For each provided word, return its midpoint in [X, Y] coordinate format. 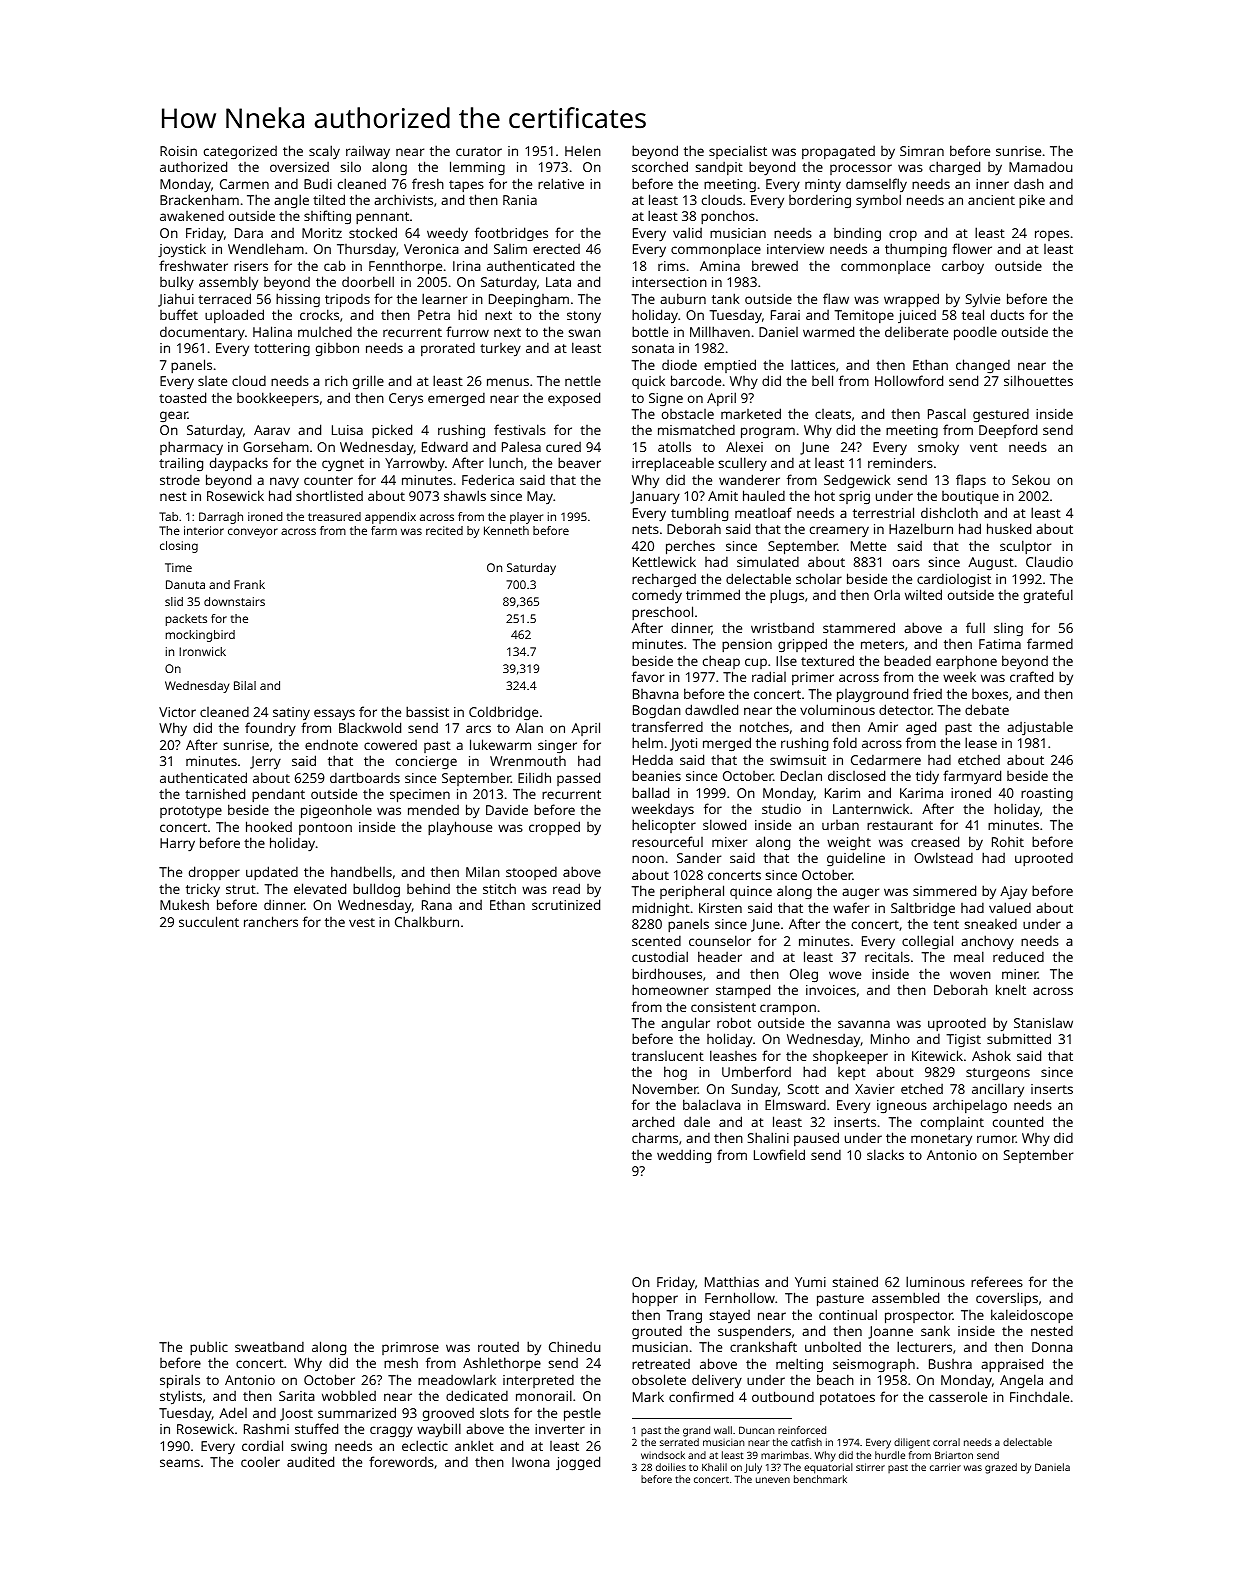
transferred [667, 726]
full [975, 627]
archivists [403, 199]
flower [972, 248]
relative [561, 183]
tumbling [699, 514]
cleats [833, 414]
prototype [191, 812]
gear [174, 416]
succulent [209, 921]
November [665, 1088]
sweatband [269, 1346]
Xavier [874, 1089]
